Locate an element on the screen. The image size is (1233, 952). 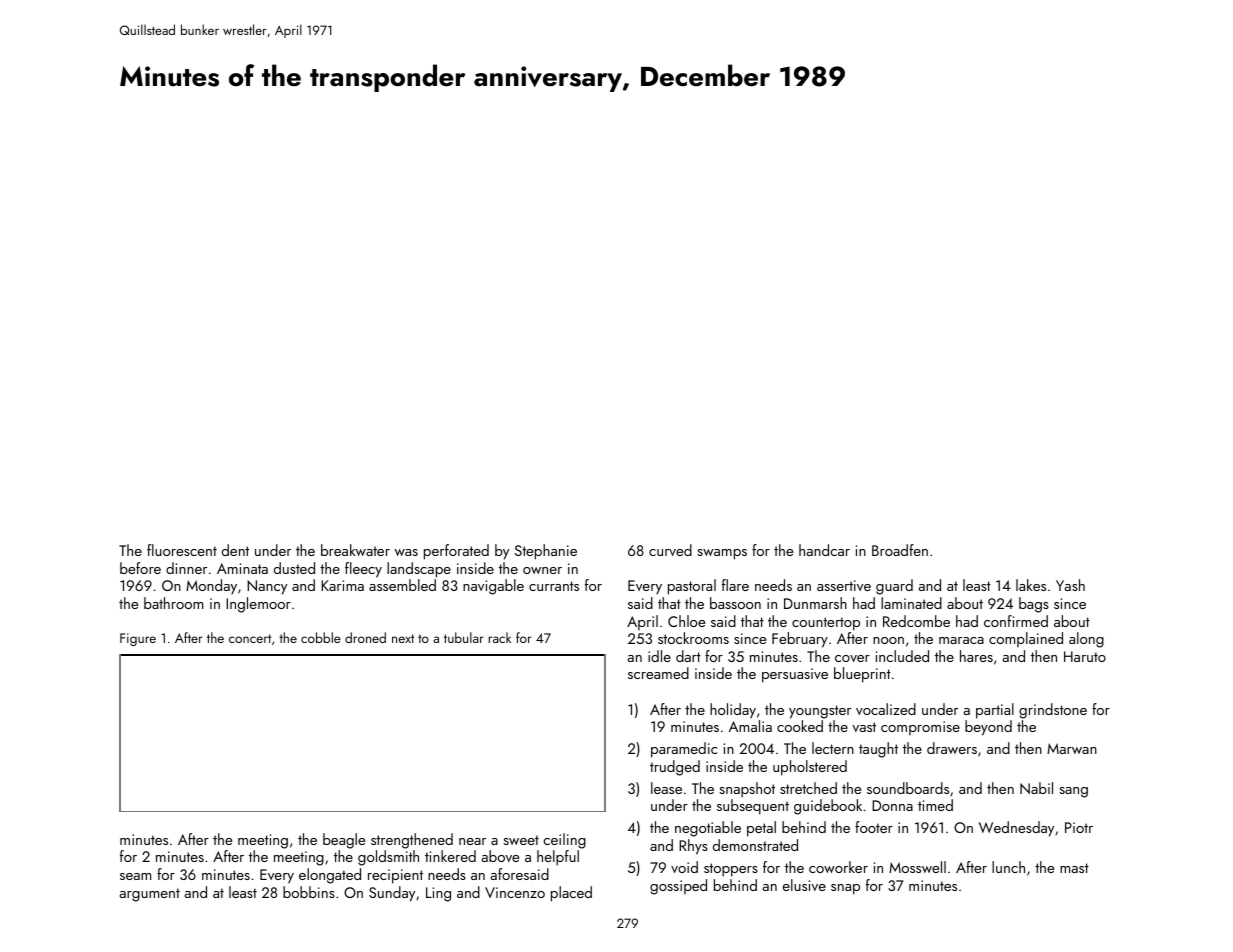
Broadfen is located at coordinates (900, 550).
